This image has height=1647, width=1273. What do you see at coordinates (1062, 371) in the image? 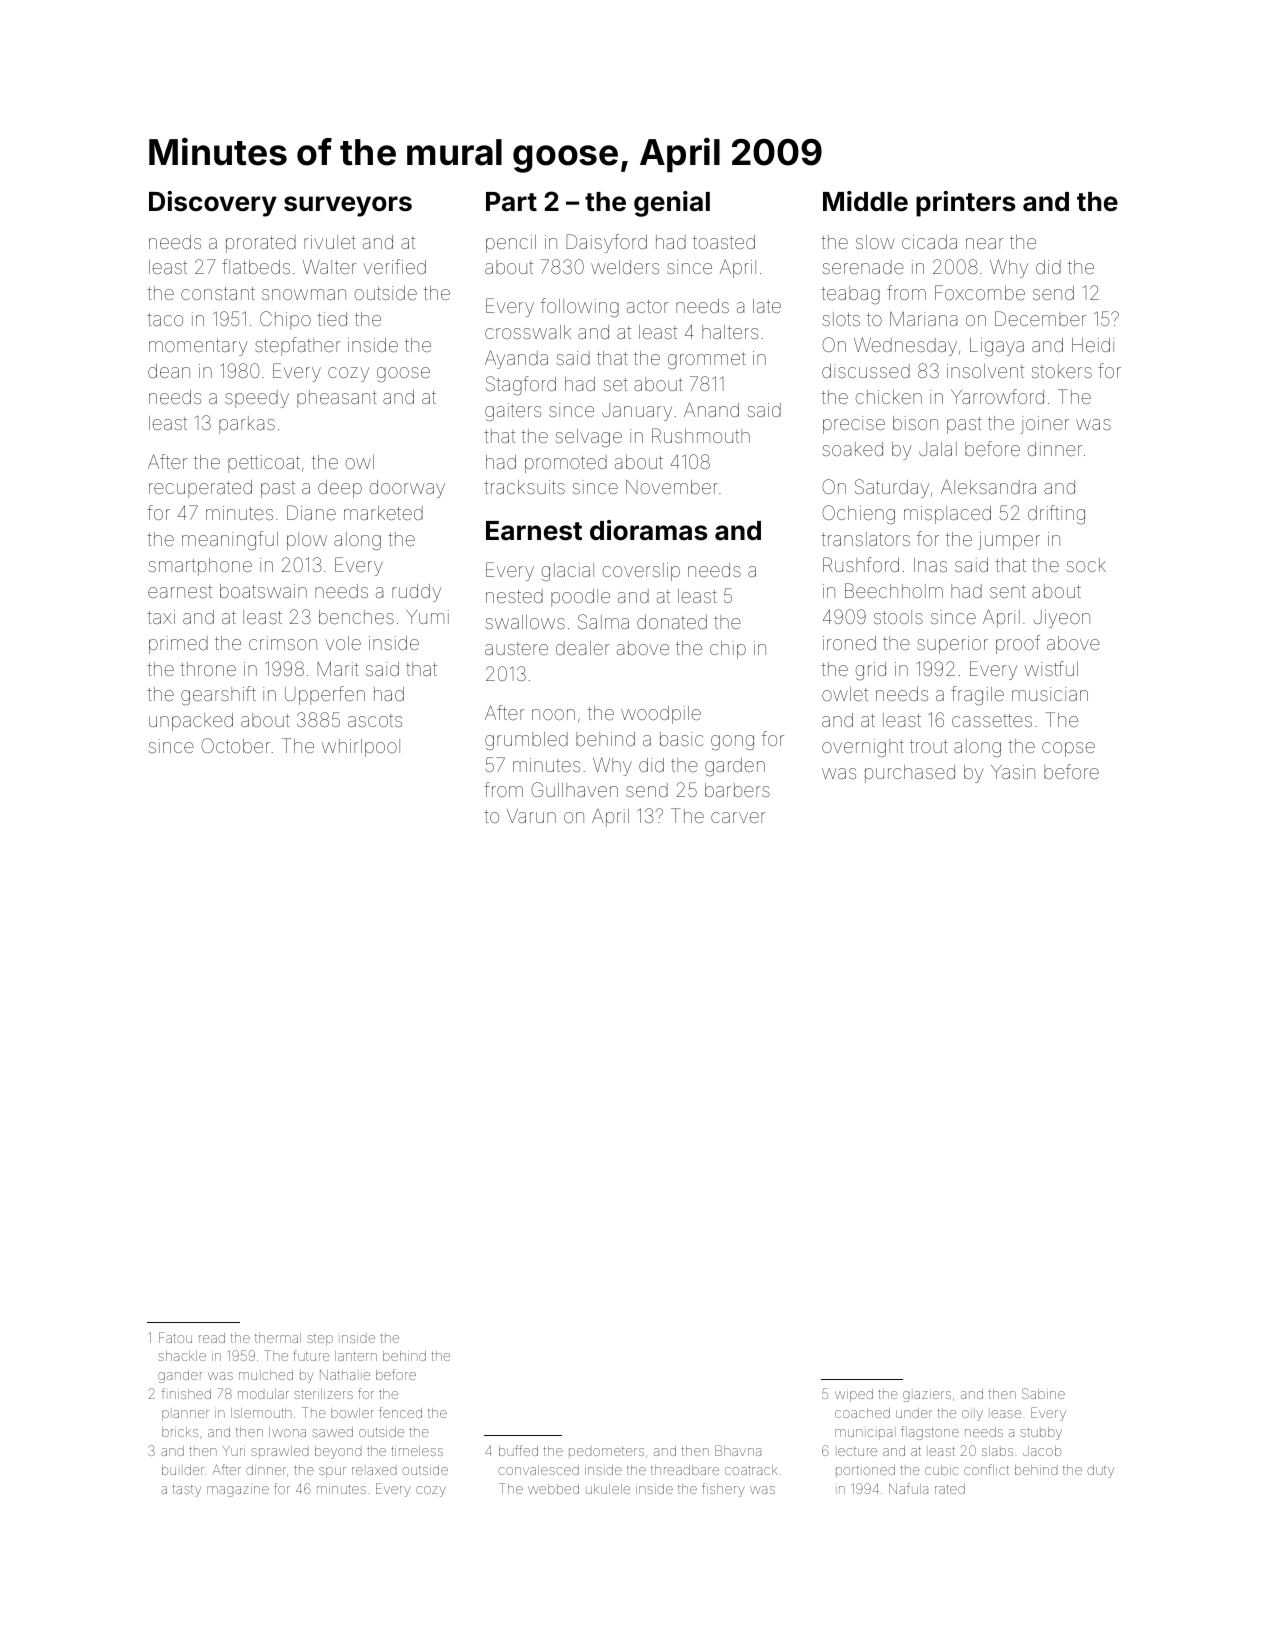
I see `stokers` at bounding box center [1062, 371].
